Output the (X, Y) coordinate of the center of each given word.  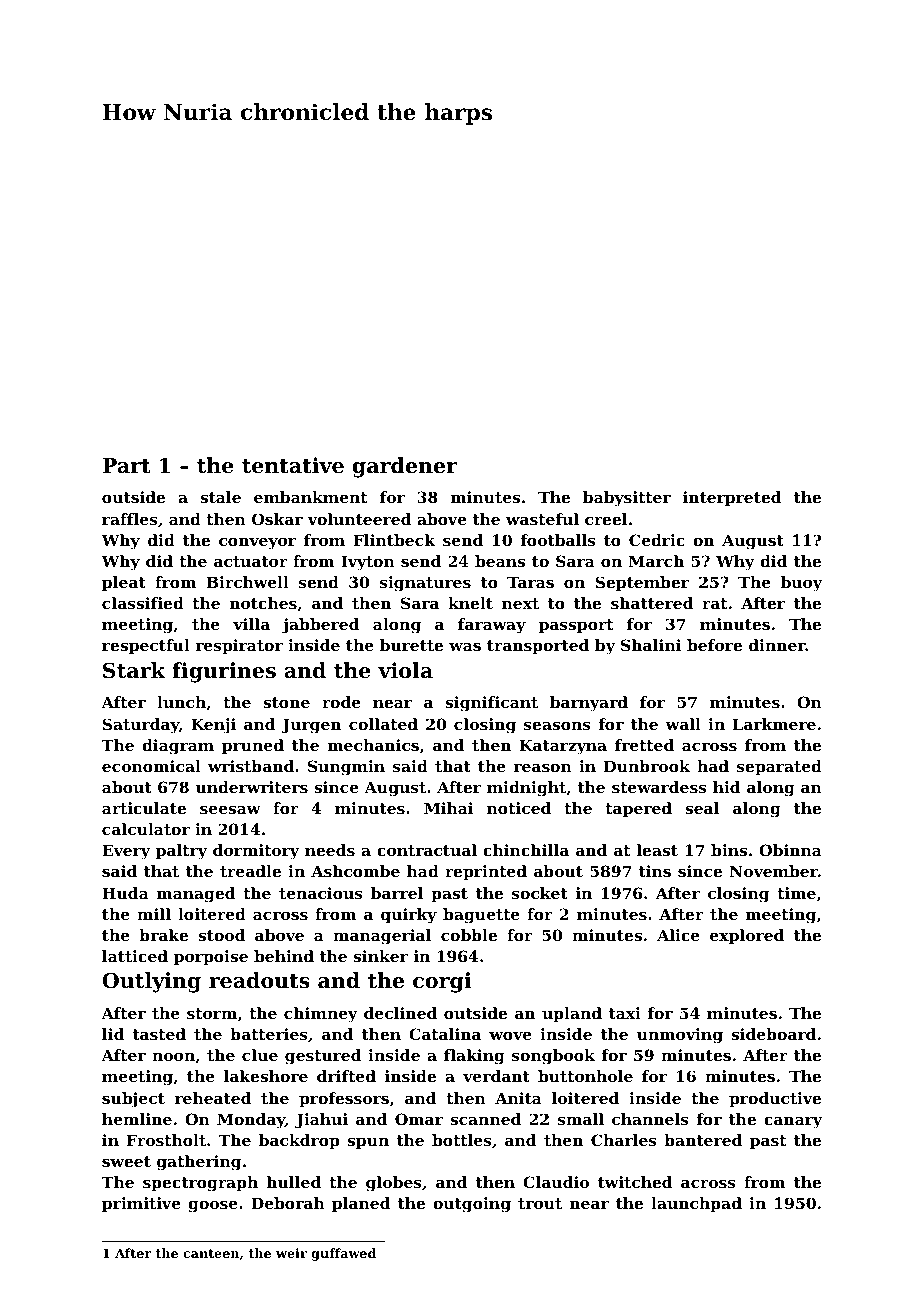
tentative (293, 465)
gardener (405, 467)
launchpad (696, 1204)
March (656, 561)
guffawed (343, 1254)
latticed (135, 956)
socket (540, 893)
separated (779, 767)
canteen (211, 1253)
